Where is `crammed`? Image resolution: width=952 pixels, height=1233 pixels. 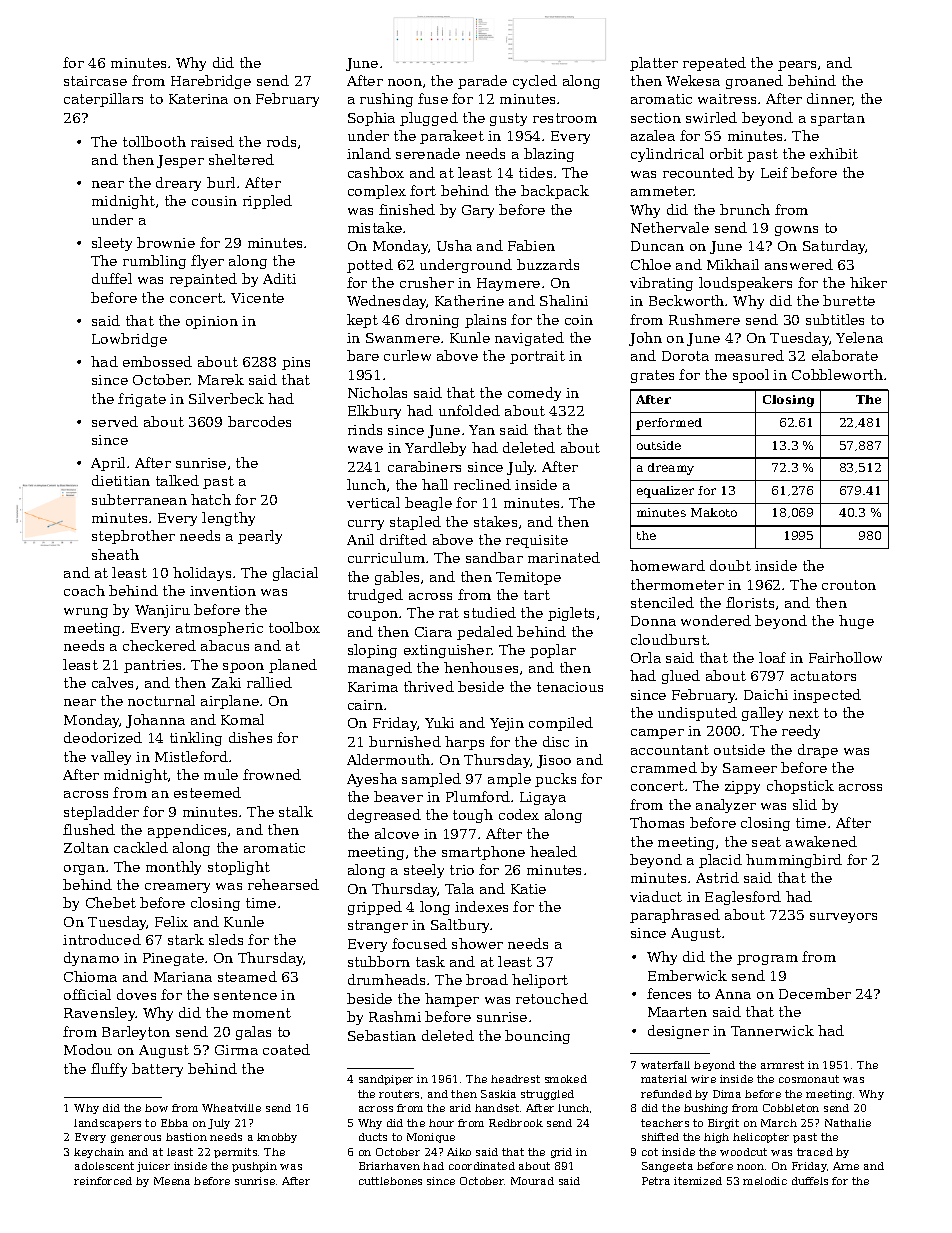 crammed is located at coordinates (664, 767).
